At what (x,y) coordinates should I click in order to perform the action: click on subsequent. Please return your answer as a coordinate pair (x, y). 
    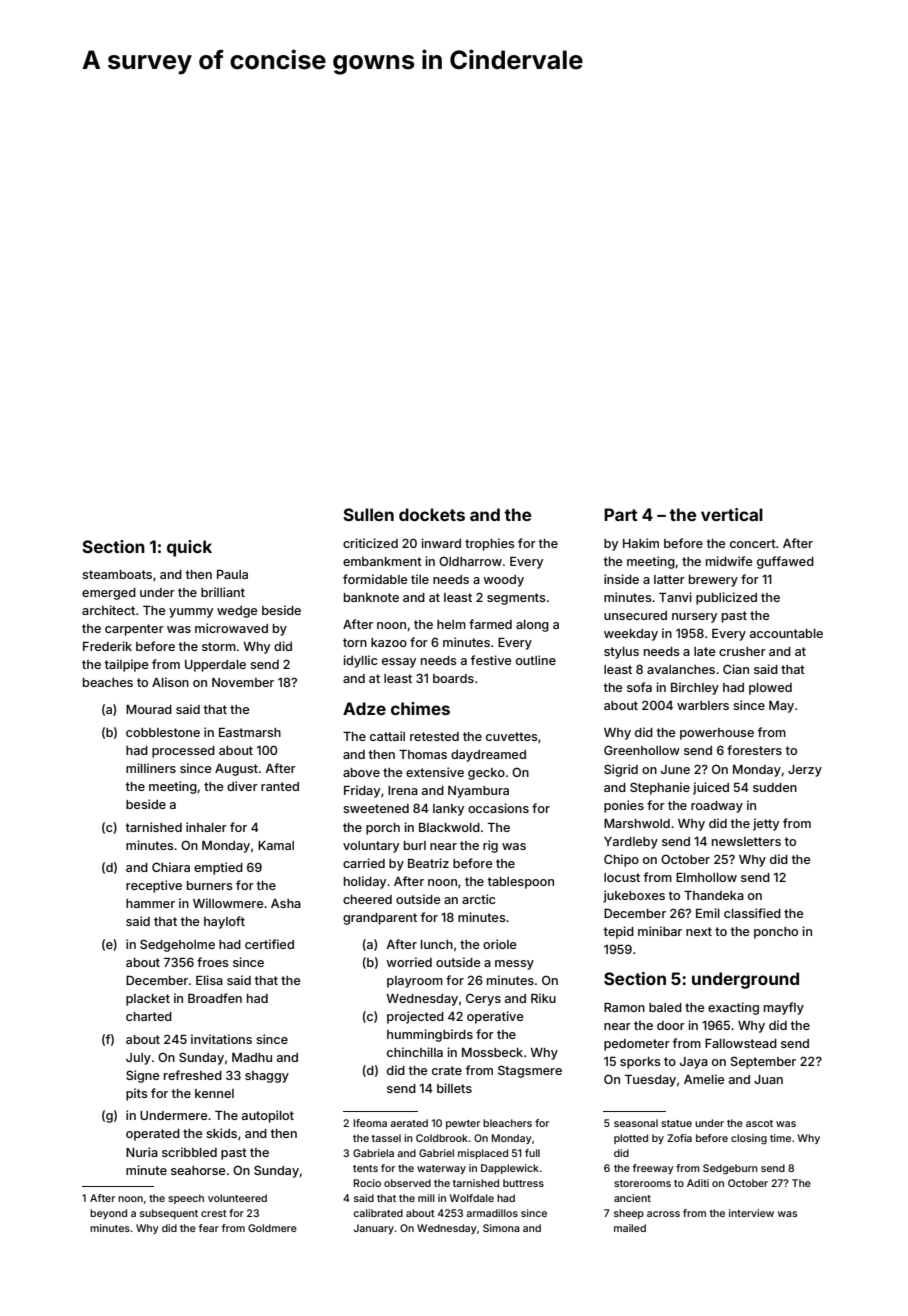
    Looking at the image, I should click on (169, 1214).
